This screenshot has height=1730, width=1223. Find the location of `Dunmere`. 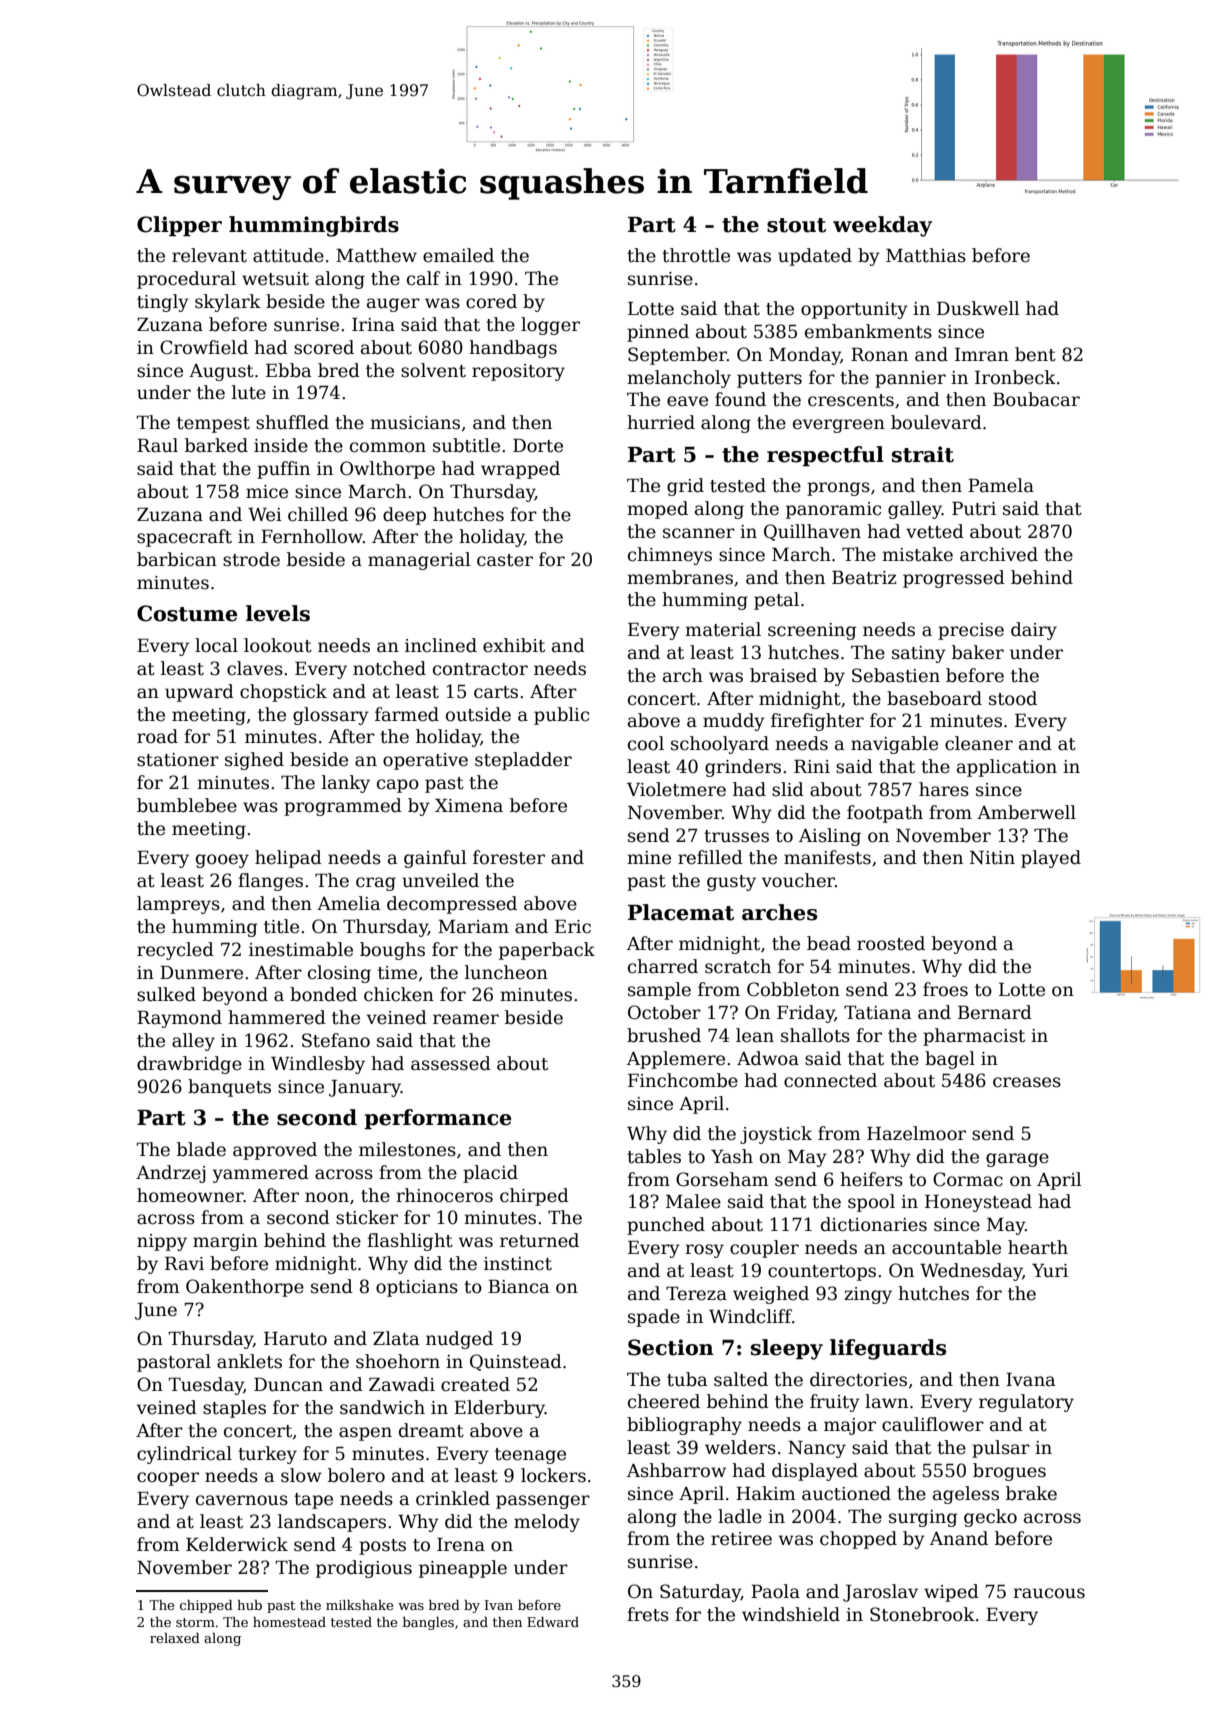

Dunmere is located at coordinates (201, 973).
